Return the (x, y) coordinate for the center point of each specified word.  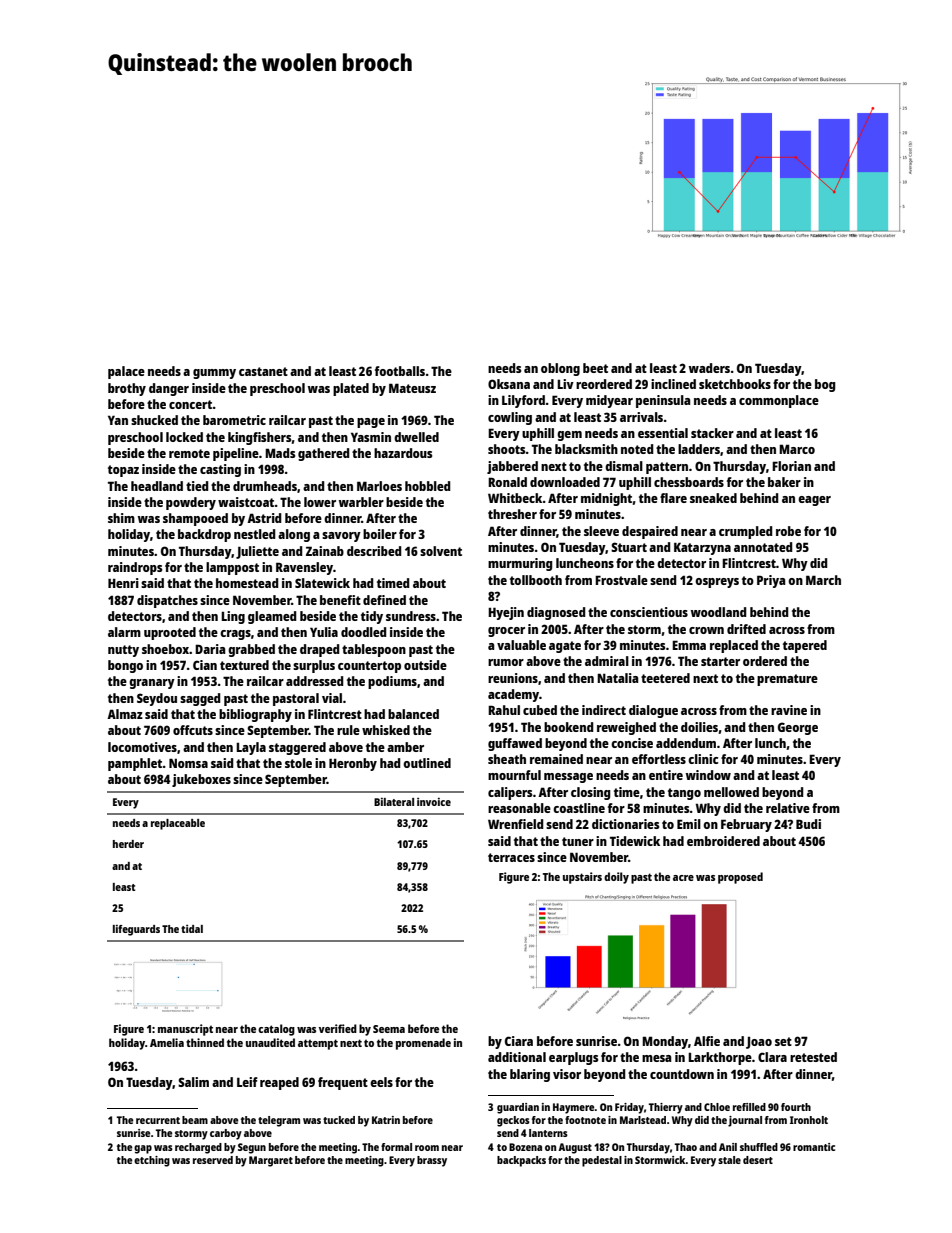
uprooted (170, 633)
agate (565, 647)
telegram (279, 1121)
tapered (805, 646)
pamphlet (135, 764)
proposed (740, 878)
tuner (578, 841)
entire (666, 775)
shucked (154, 420)
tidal (192, 929)
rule (348, 730)
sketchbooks (735, 384)
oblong (560, 369)
